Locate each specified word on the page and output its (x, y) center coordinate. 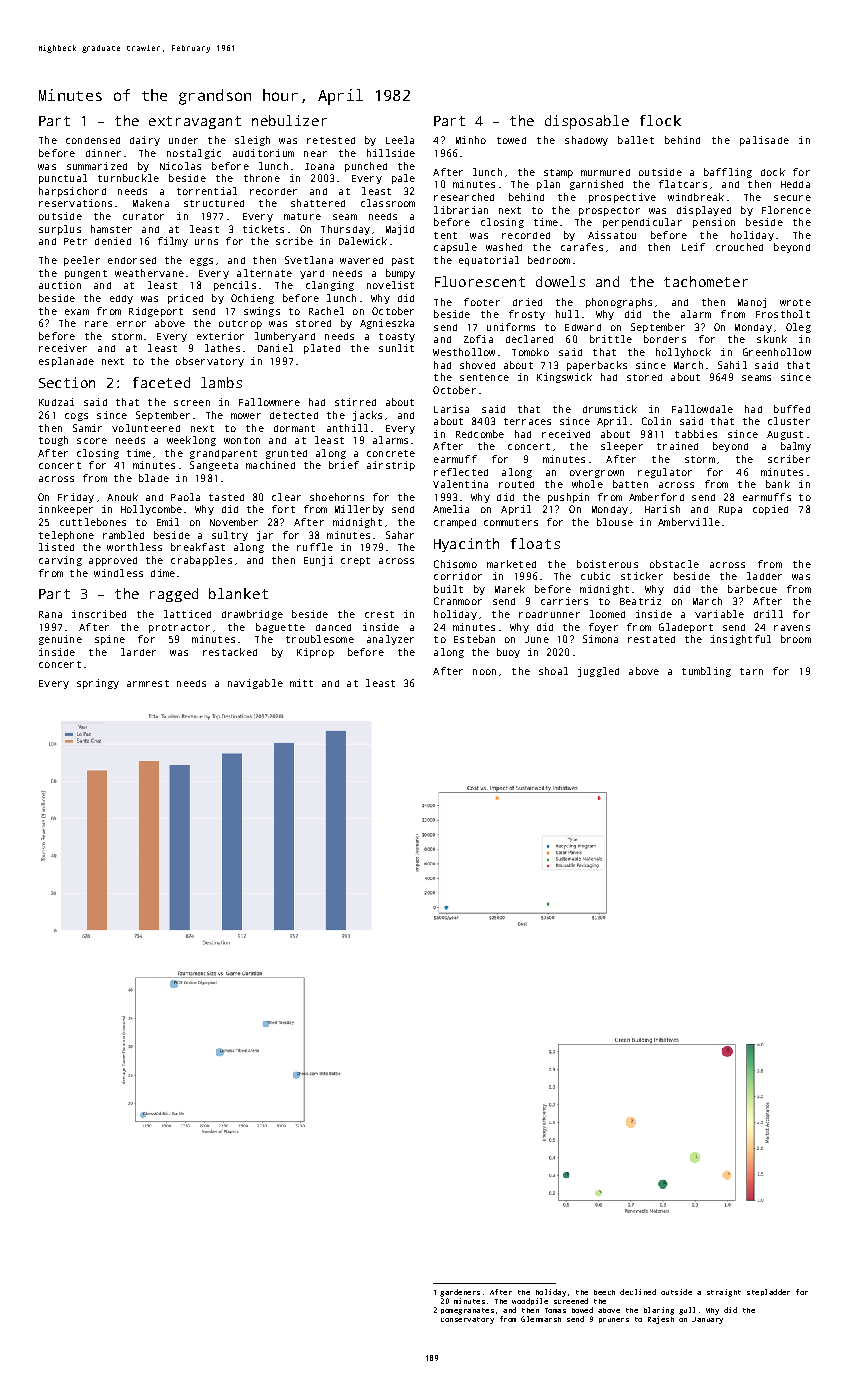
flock (660, 120)
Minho (471, 140)
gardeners (460, 1293)
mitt (301, 683)
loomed (607, 614)
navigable (255, 684)
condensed (93, 140)
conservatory (467, 1320)
